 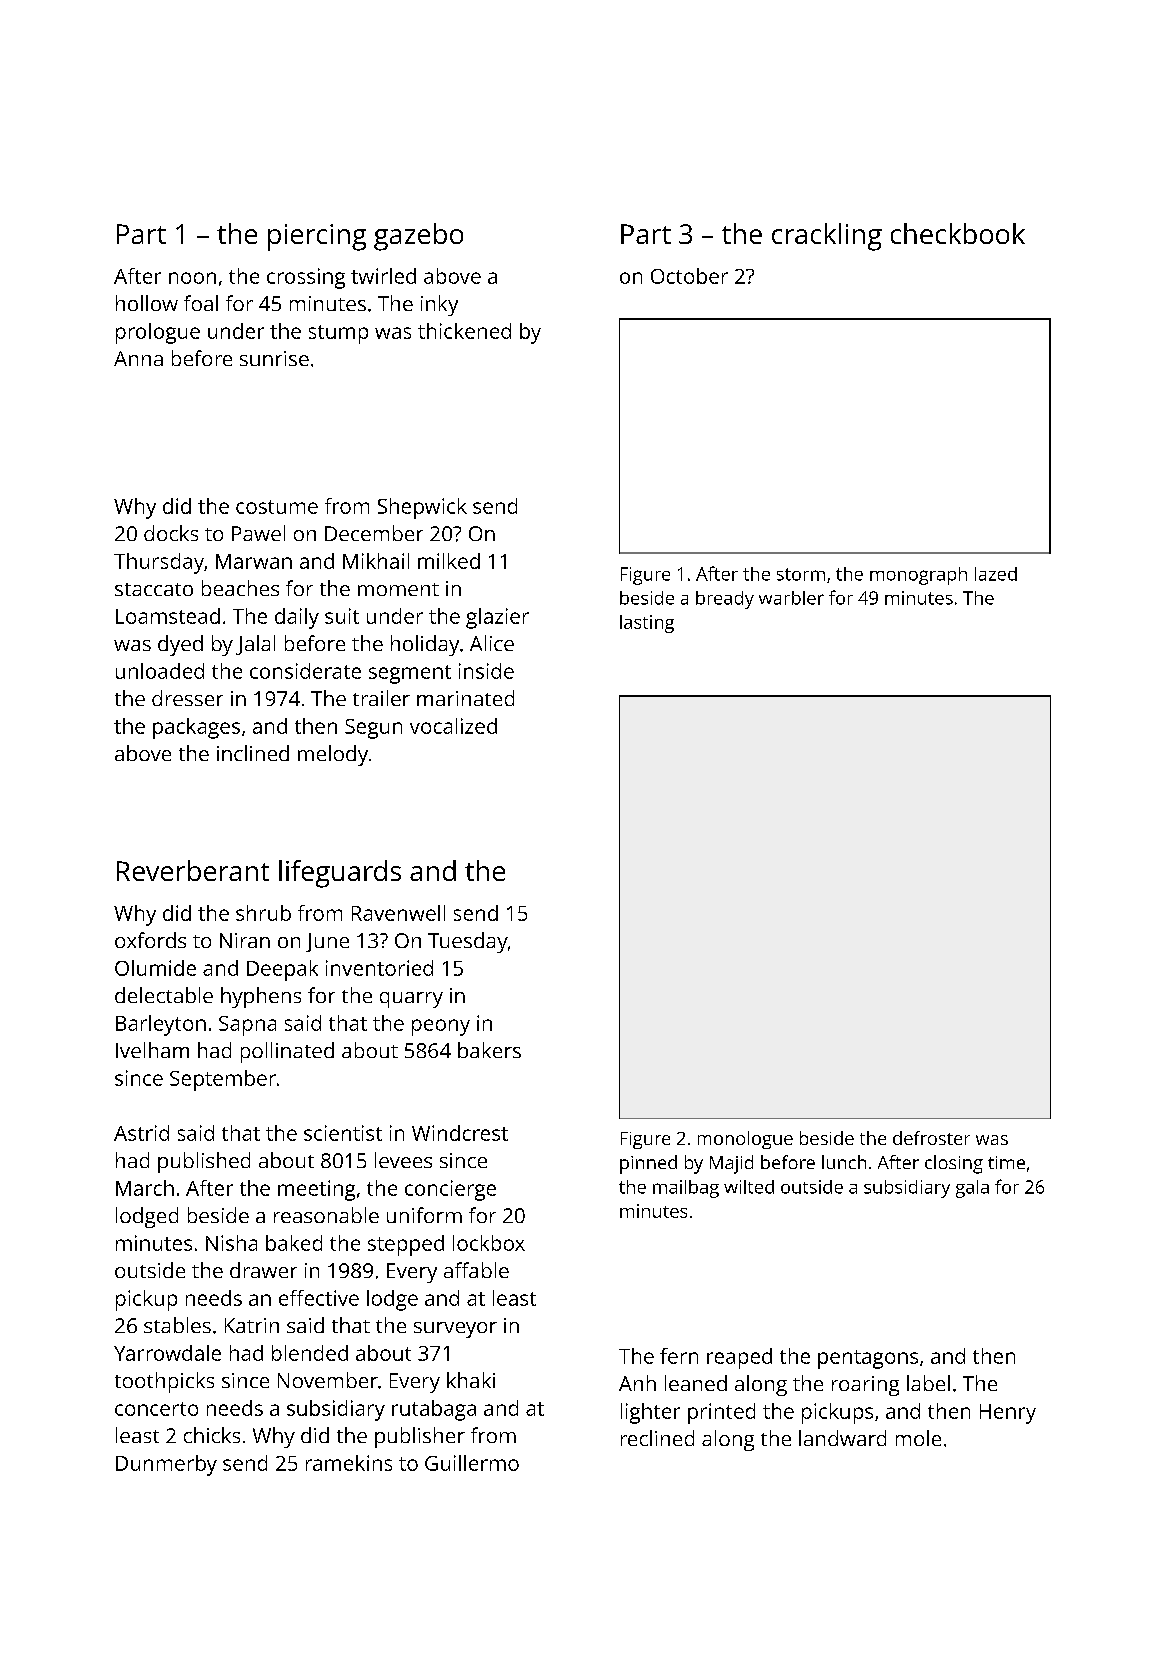 I want to click on Ivelham, so click(x=152, y=1050).
